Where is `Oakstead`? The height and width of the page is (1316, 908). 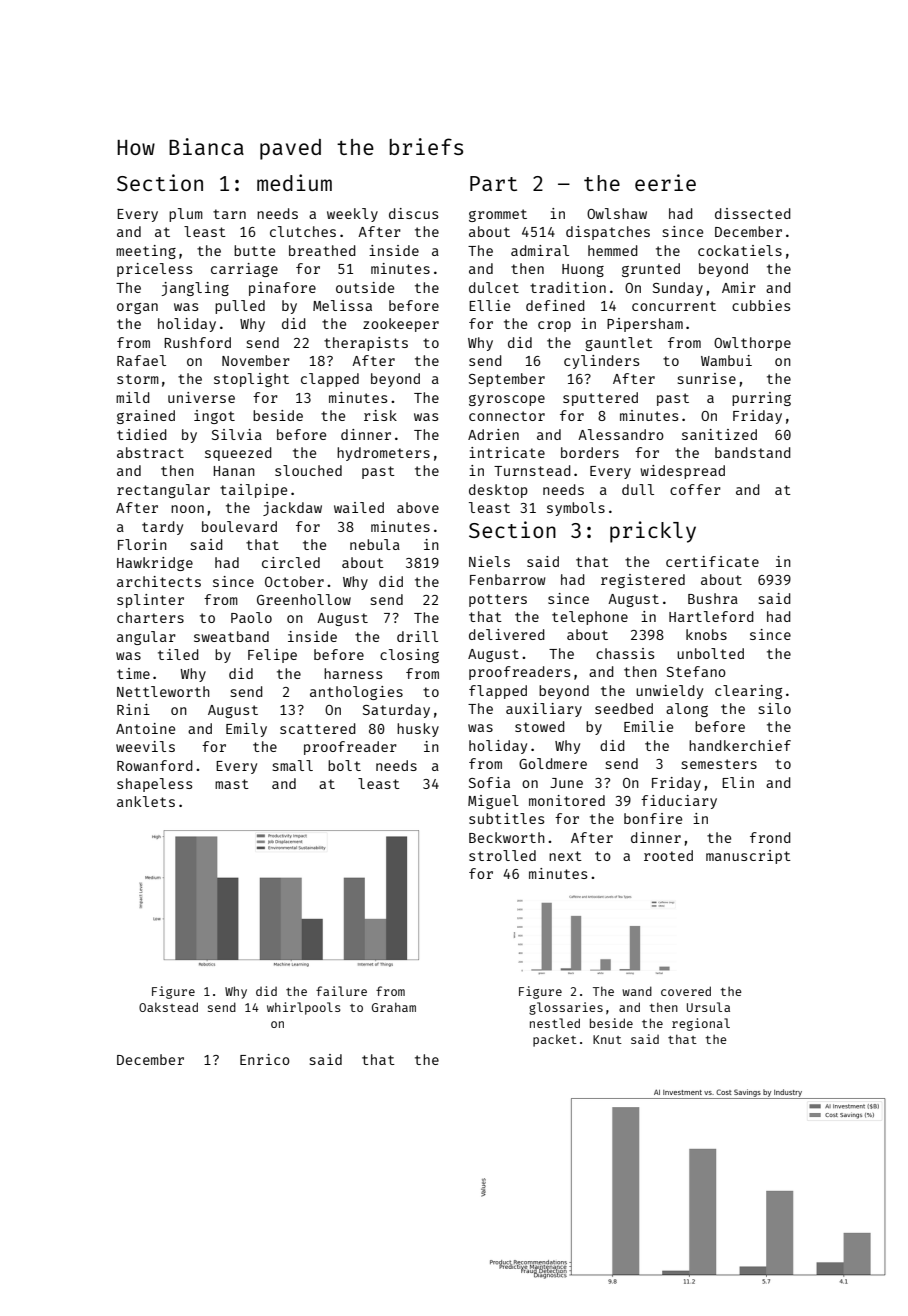
Oakstead is located at coordinates (168, 1007).
